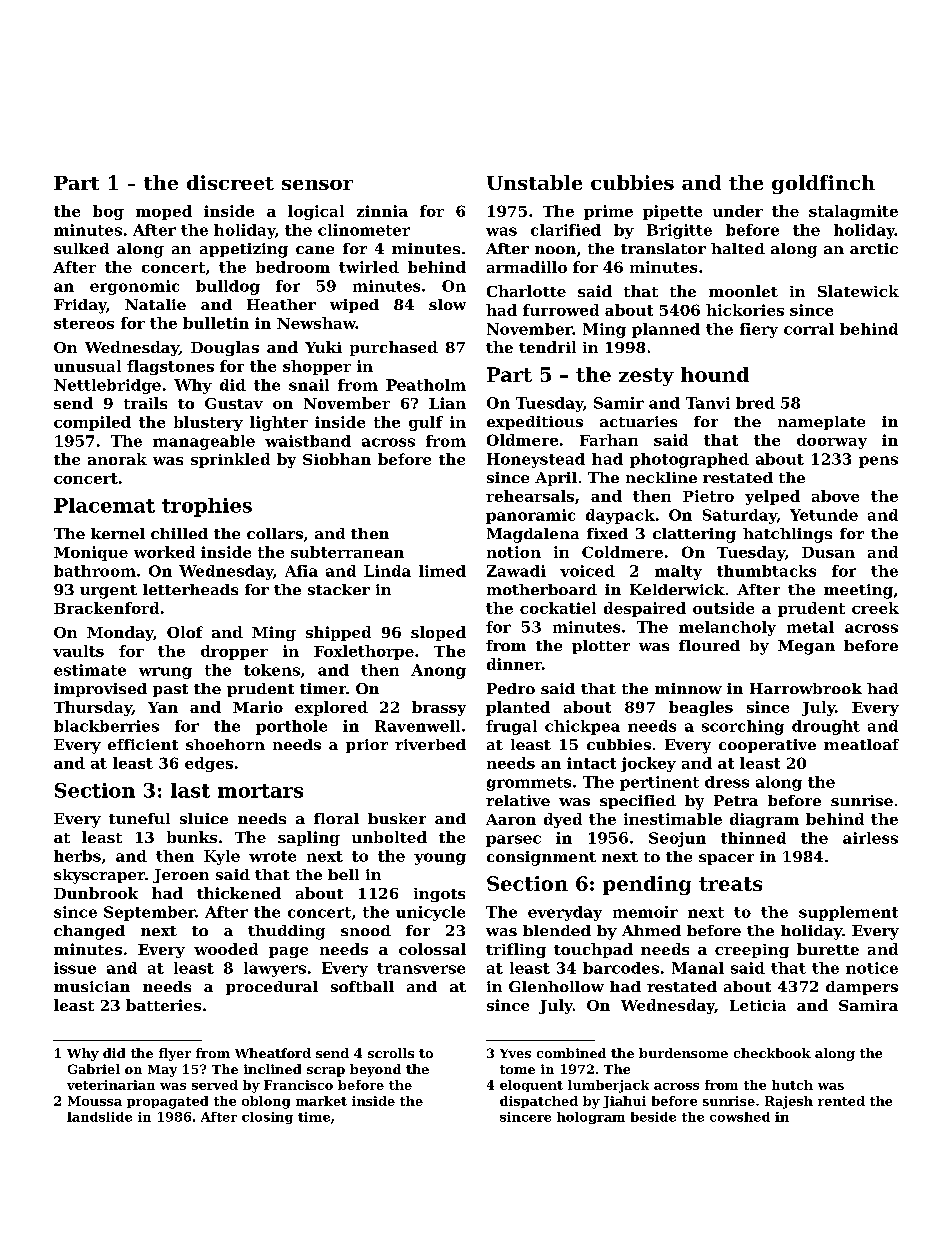 The image size is (952, 1233). I want to click on Heather, so click(281, 304).
